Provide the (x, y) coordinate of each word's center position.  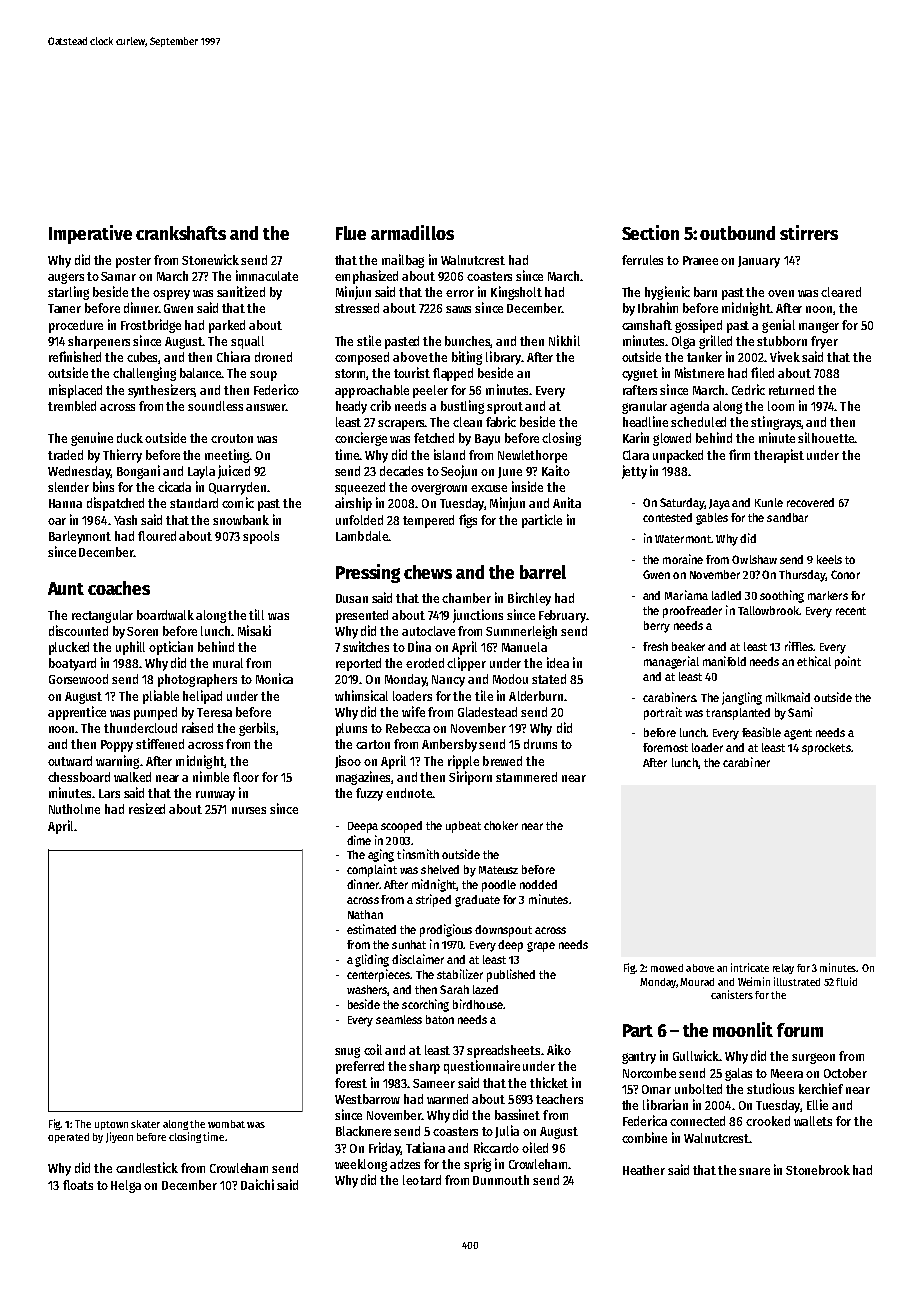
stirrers (809, 232)
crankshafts (181, 233)
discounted (78, 630)
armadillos (412, 232)
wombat (226, 1124)
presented (362, 616)
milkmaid (788, 697)
